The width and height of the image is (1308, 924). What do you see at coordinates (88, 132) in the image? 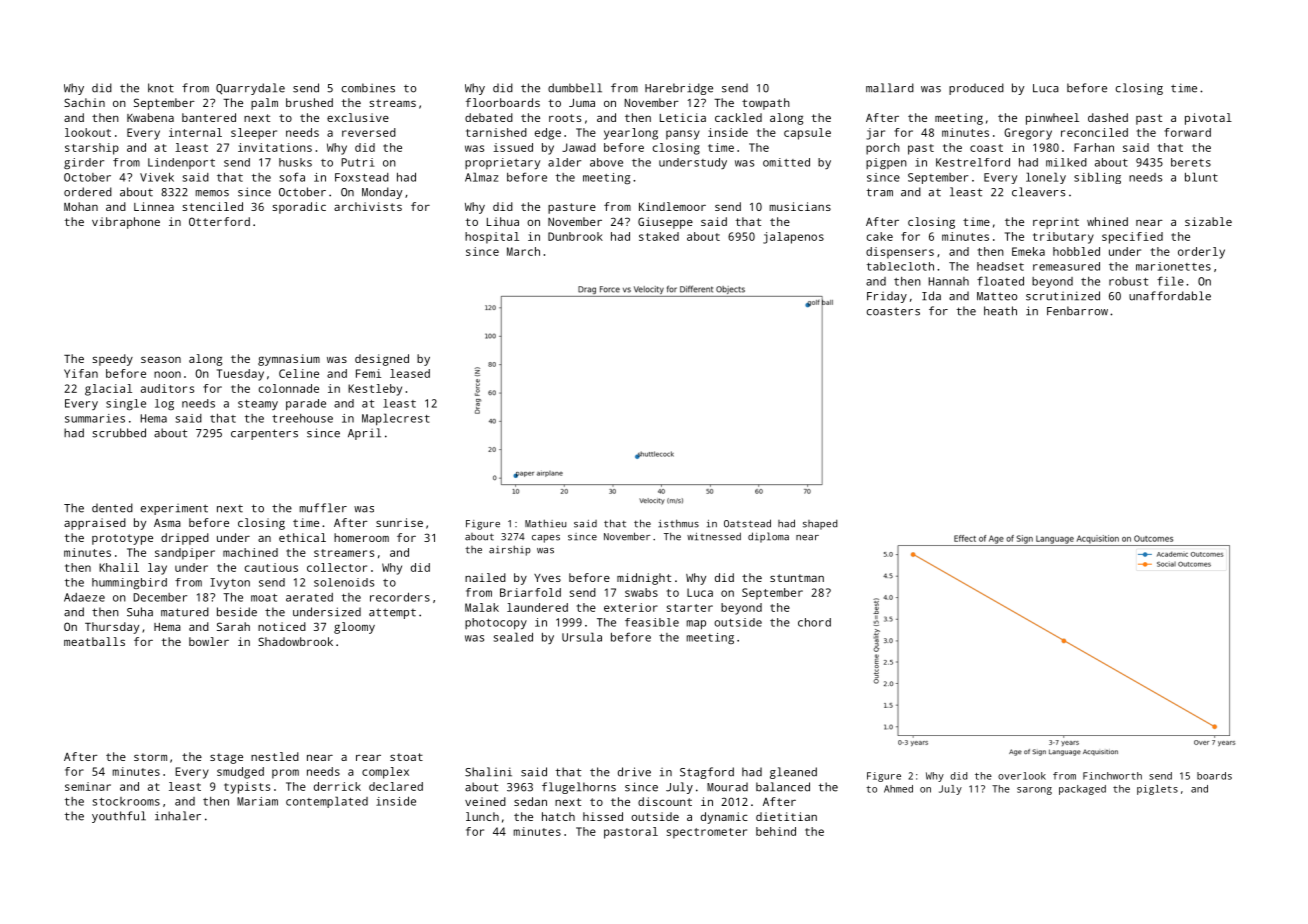
I see `lookout` at bounding box center [88, 132].
